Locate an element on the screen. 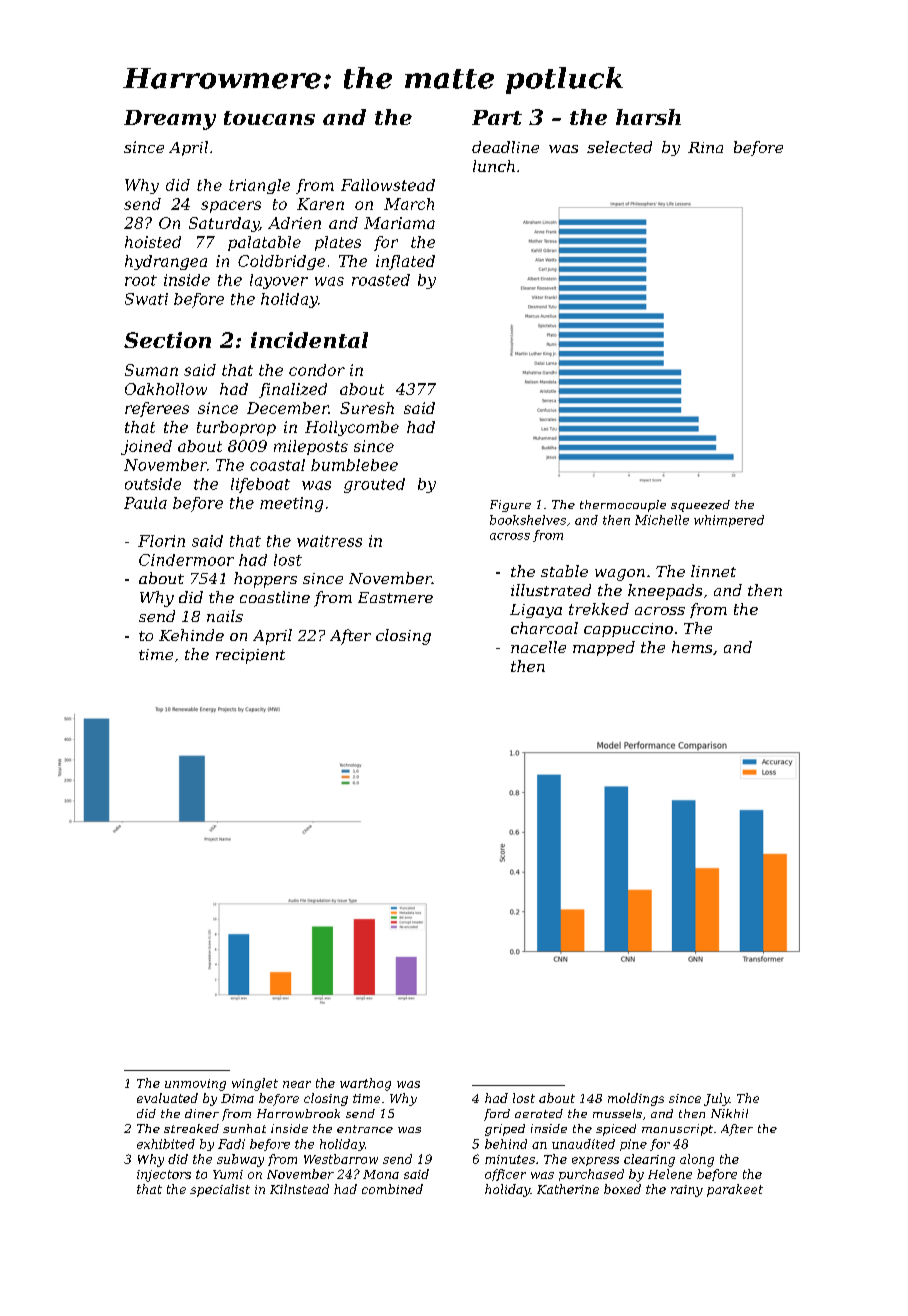 Image resolution: width=908 pixels, height=1316 pixels. Eastmere is located at coordinates (395, 597).
